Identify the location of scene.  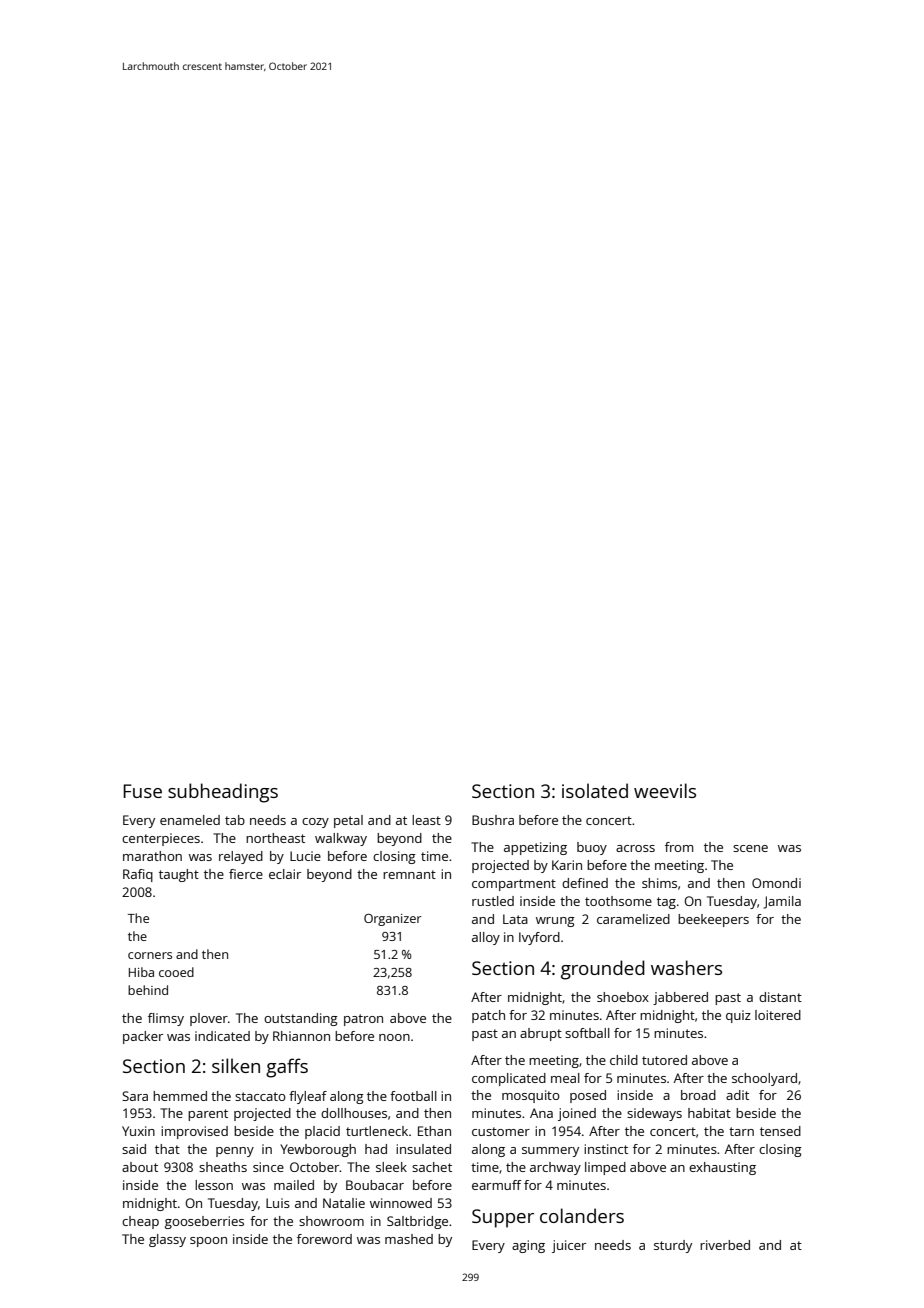
(750, 848).
